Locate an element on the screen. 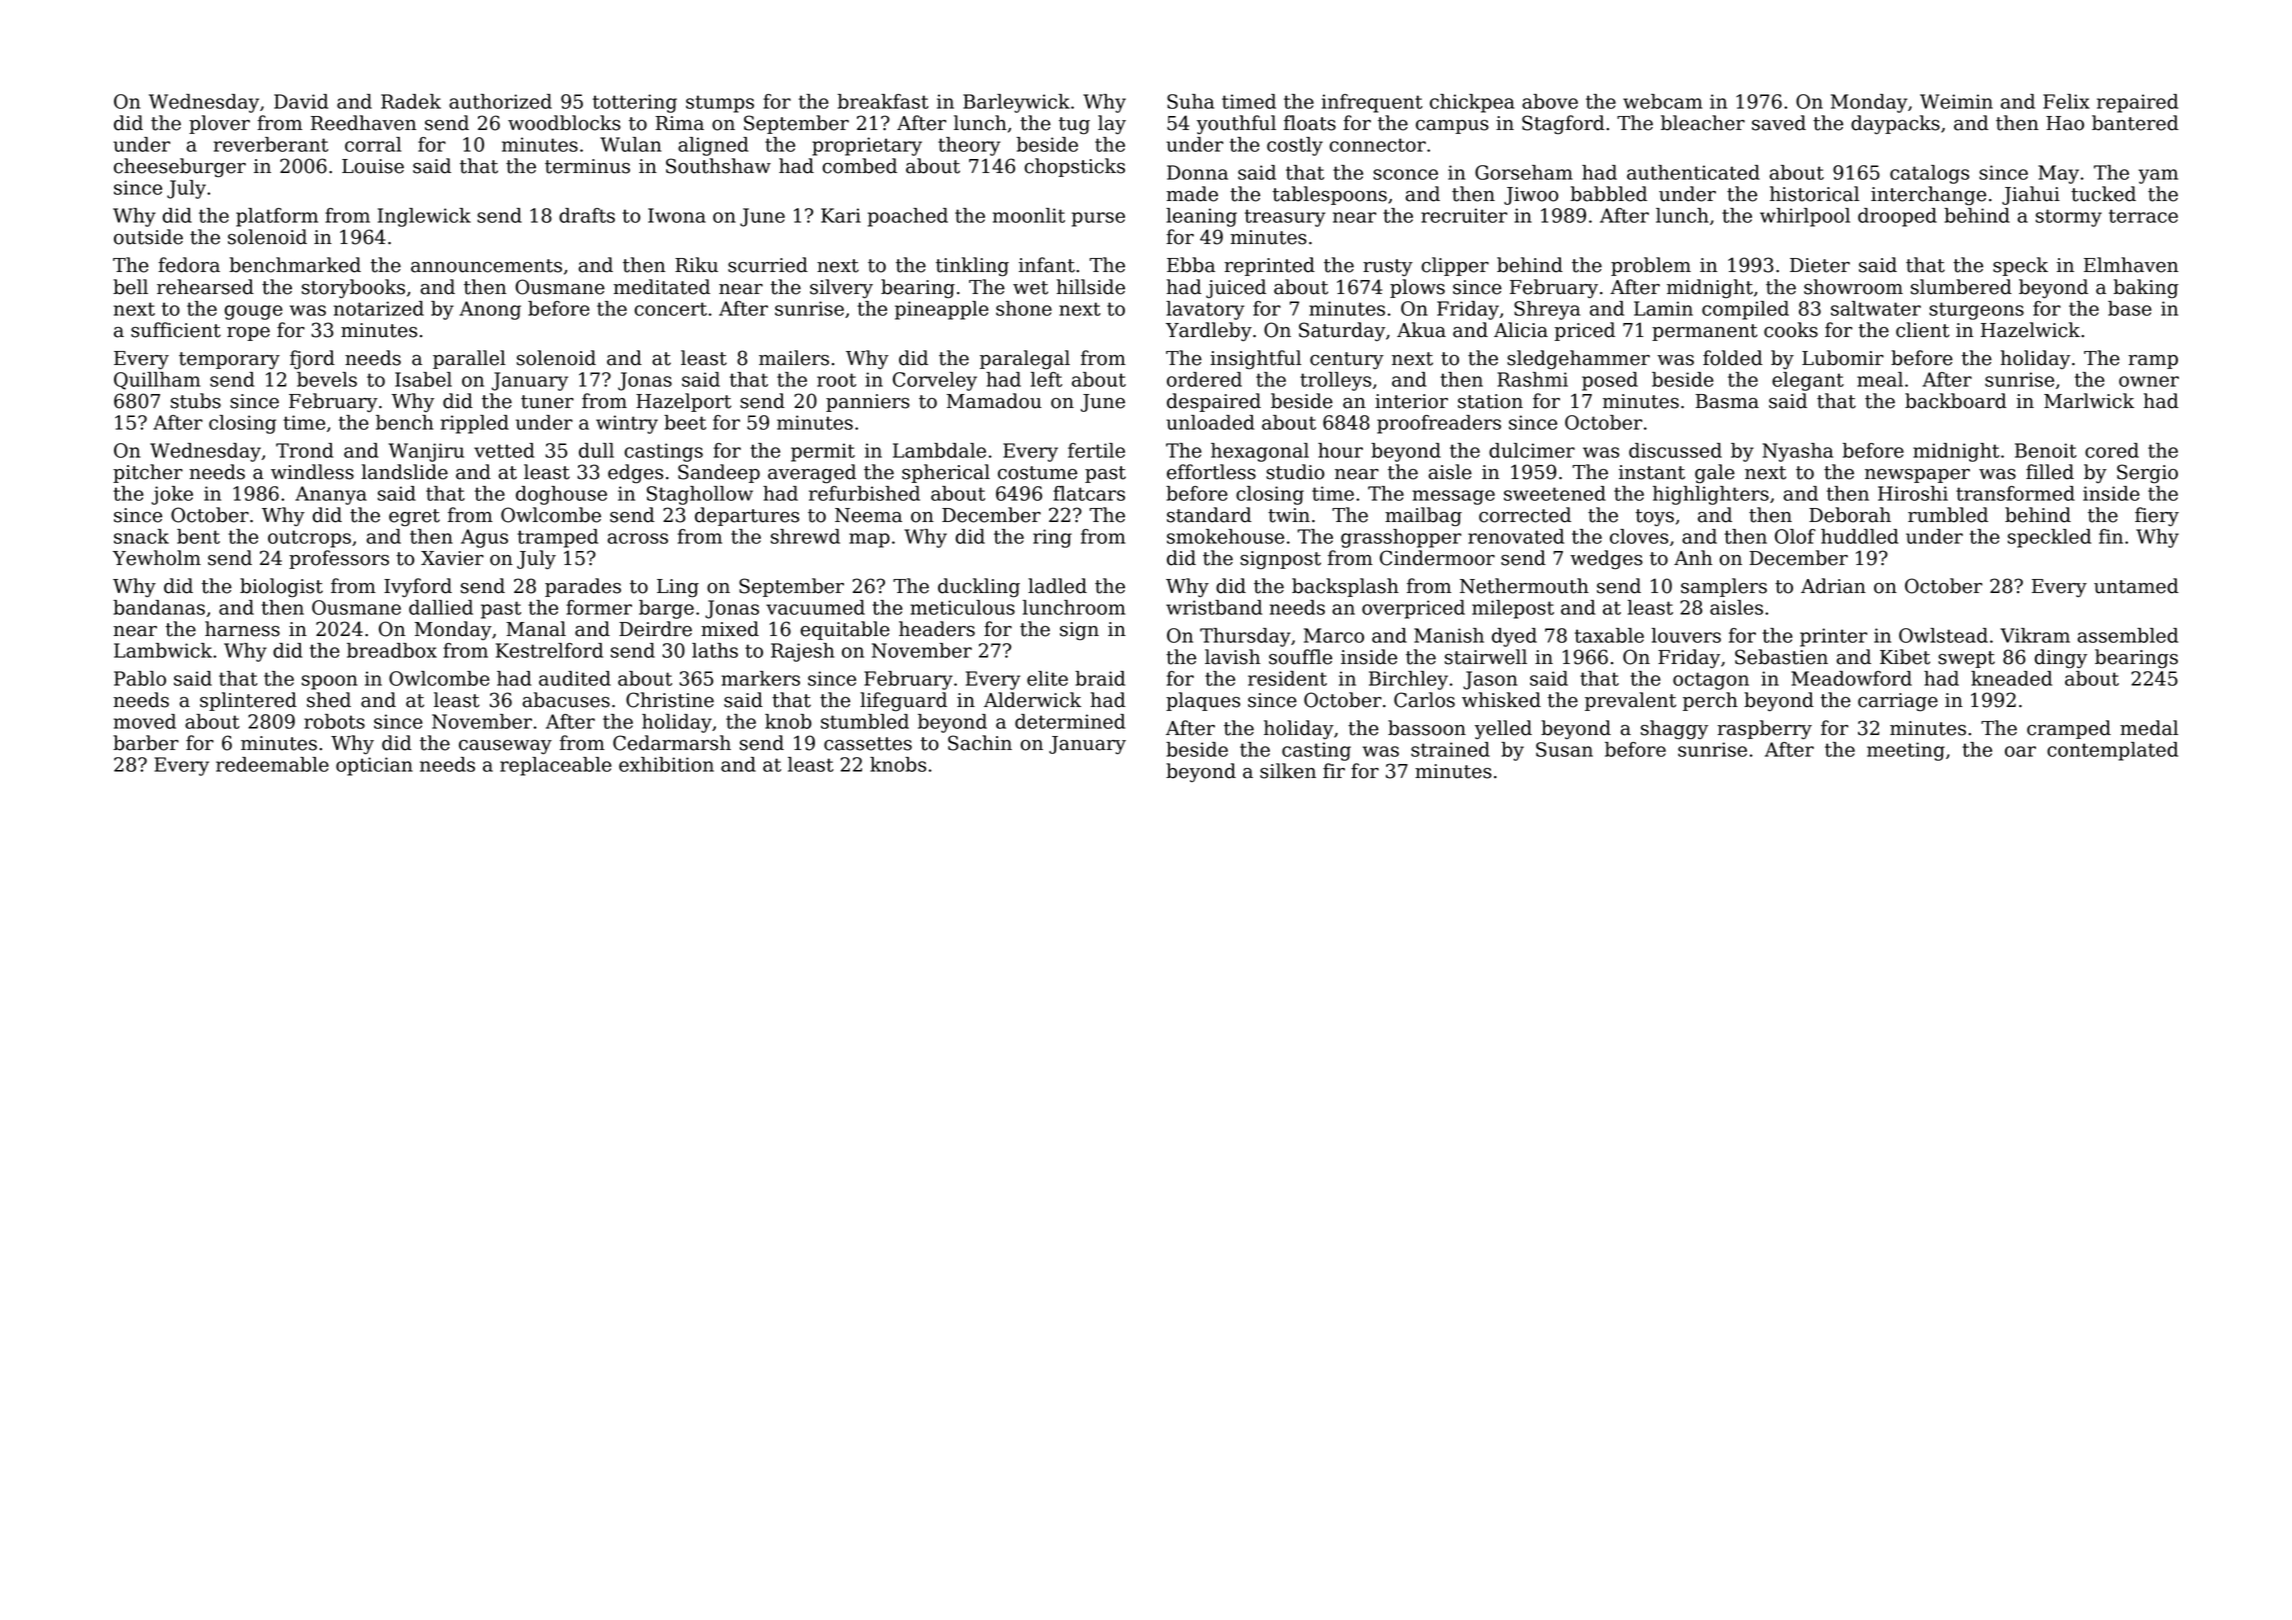 This screenshot has height=1620, width=2292. silken is located at coordinates (1288, 771).
